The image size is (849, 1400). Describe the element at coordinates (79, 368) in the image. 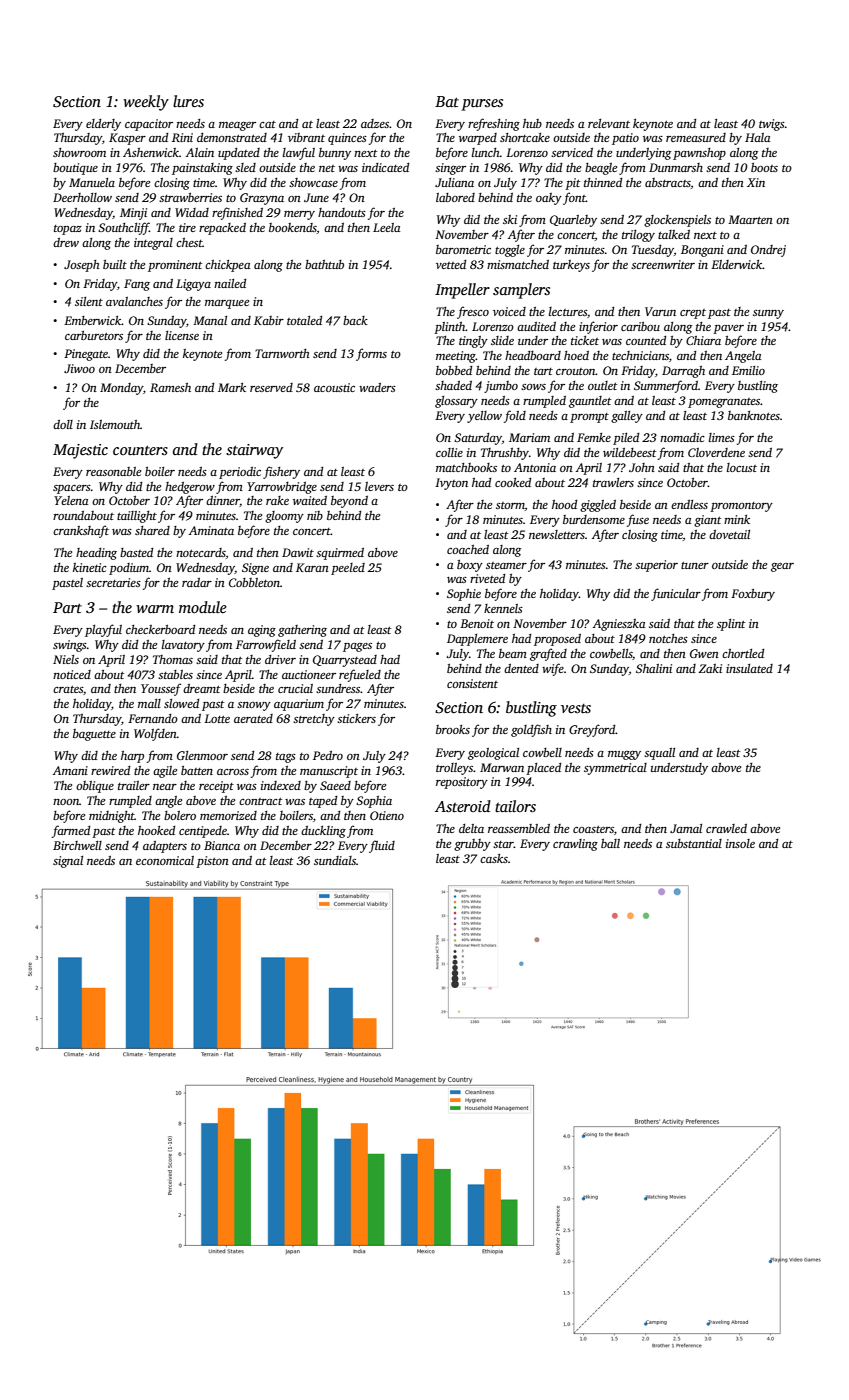

I see `Jiwoo` at that location.
